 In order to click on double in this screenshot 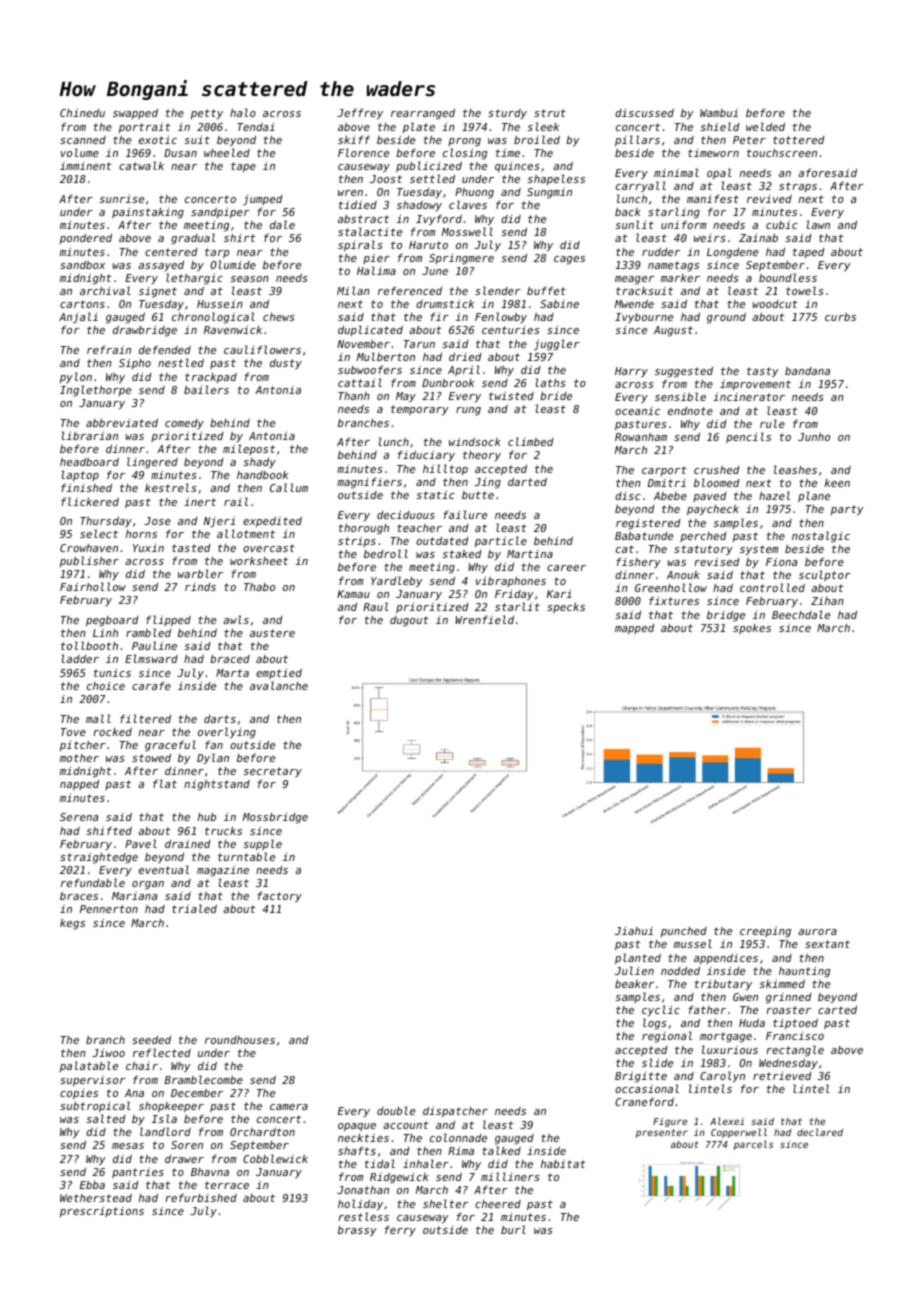, I will do `click(396, 1110)`.
